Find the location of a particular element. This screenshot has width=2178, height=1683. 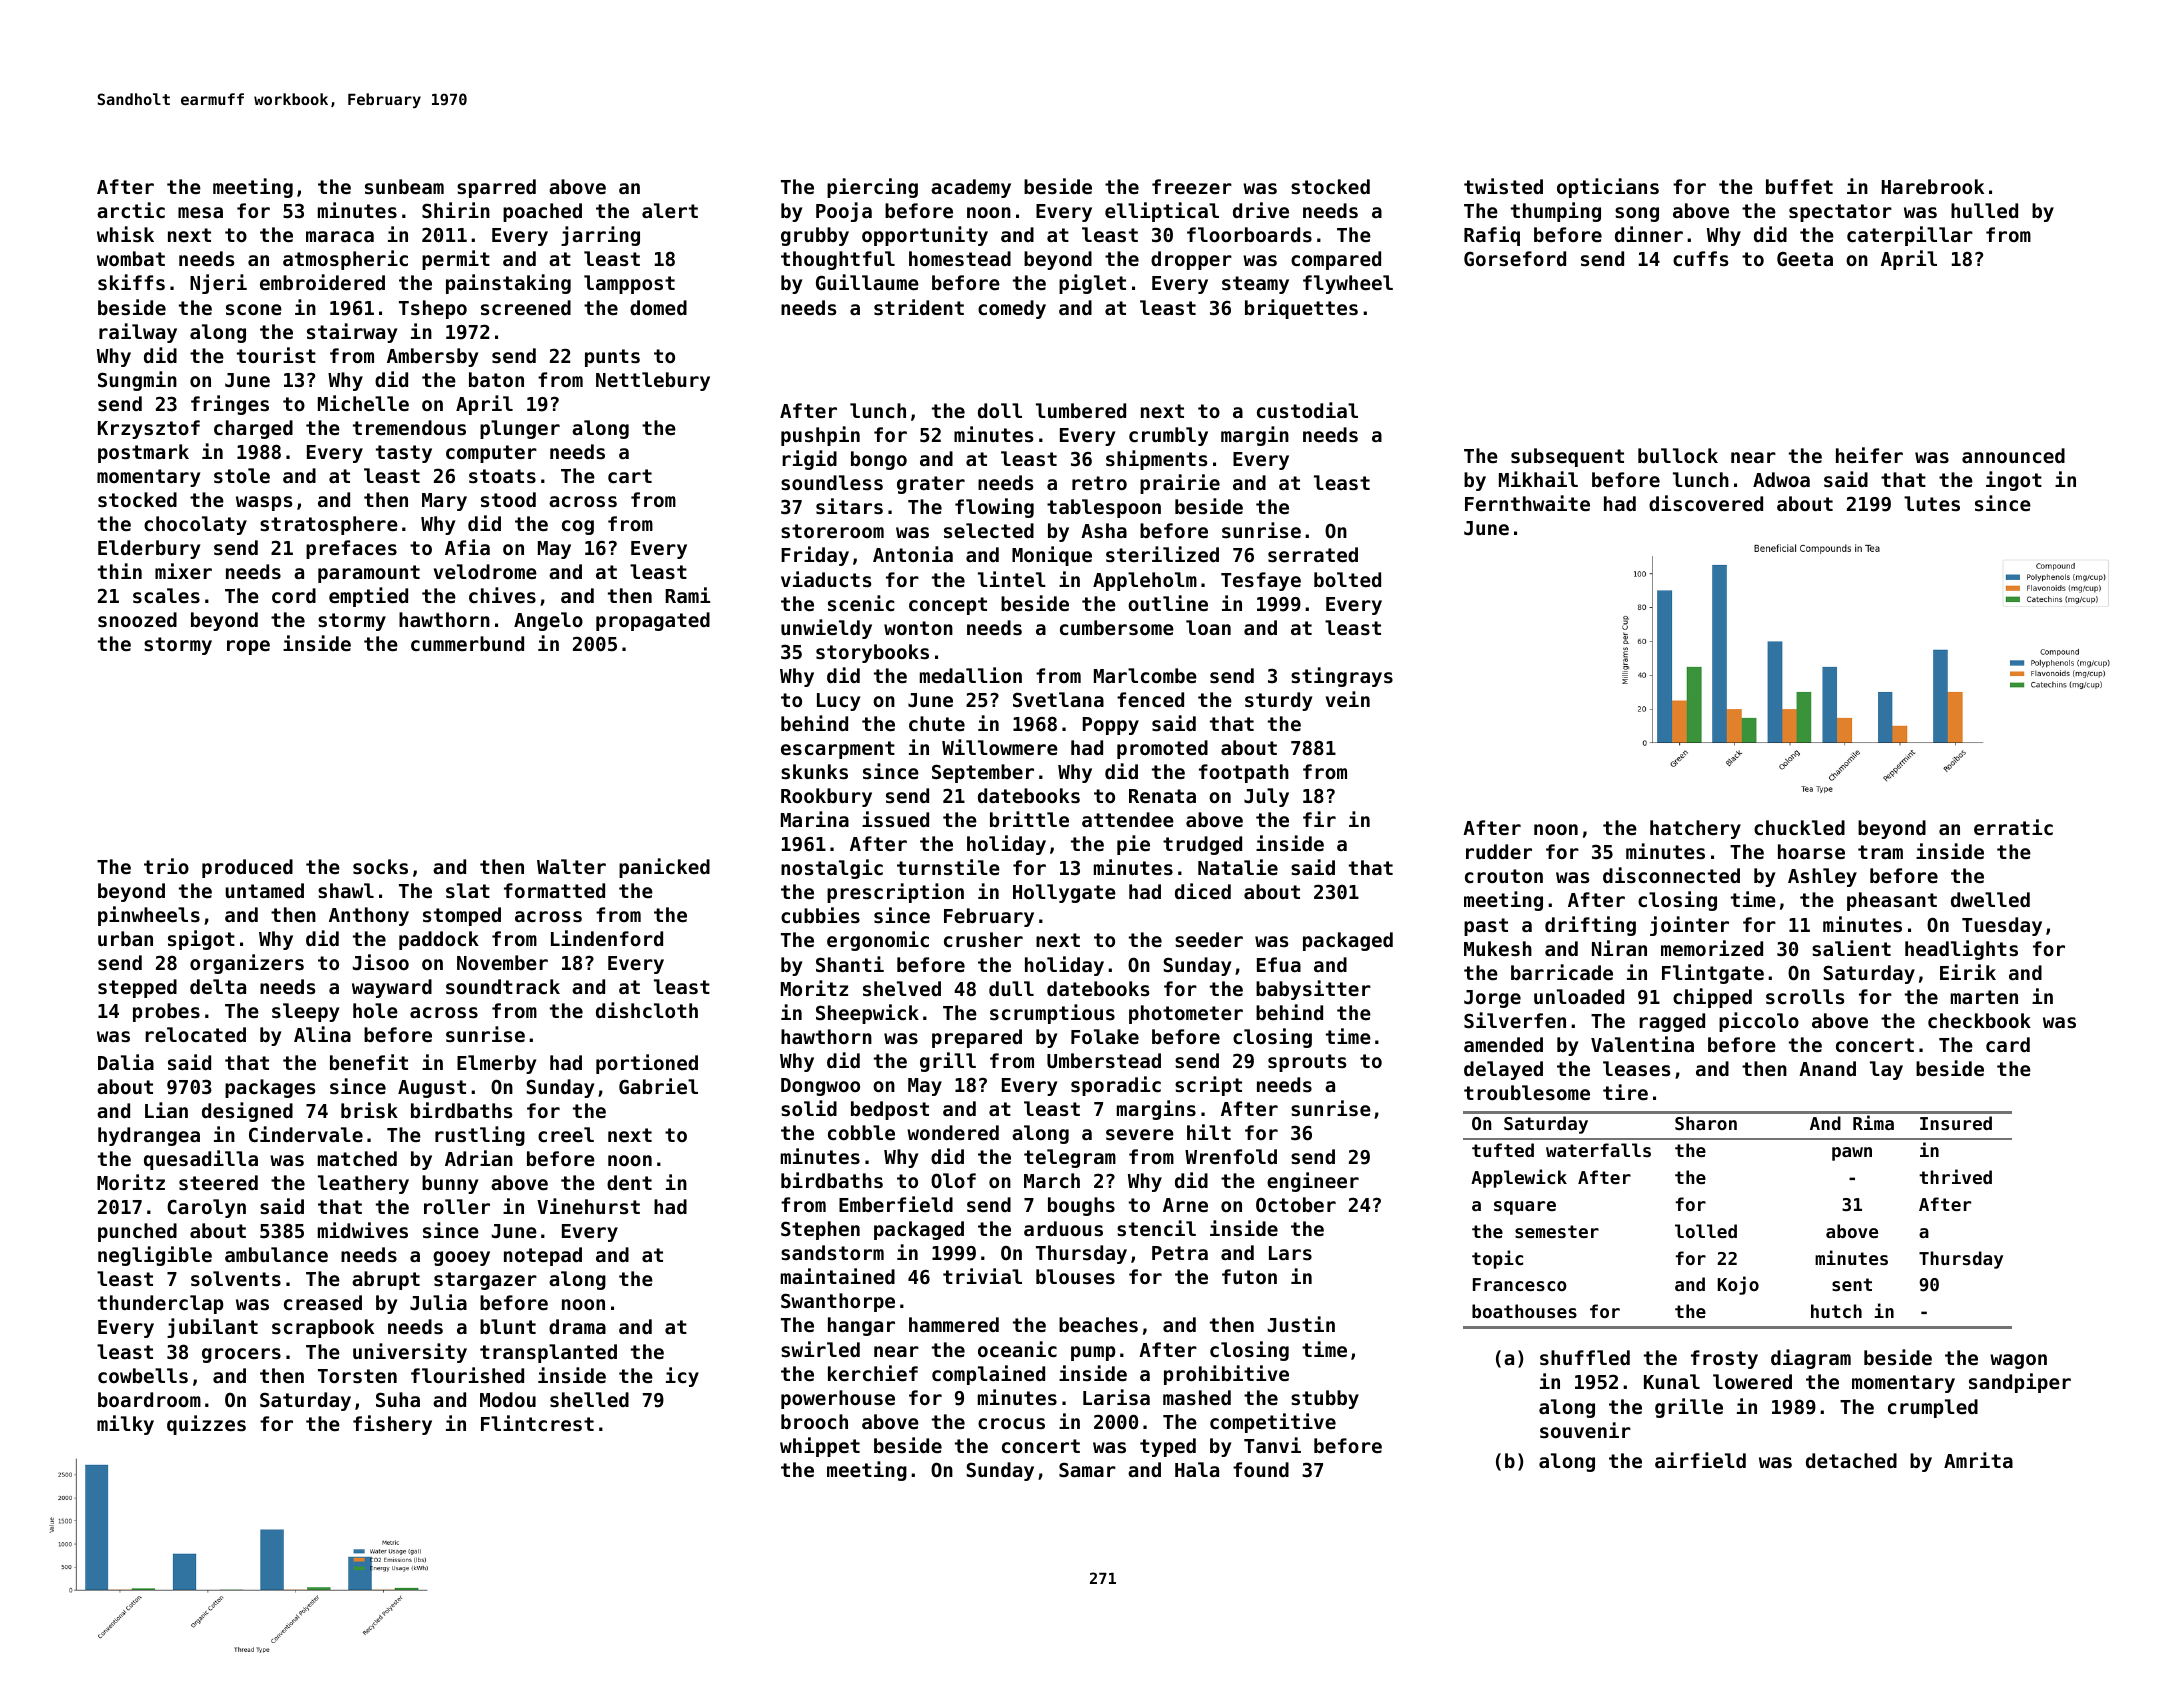

headlights is located at coordinates (1961, 950).
